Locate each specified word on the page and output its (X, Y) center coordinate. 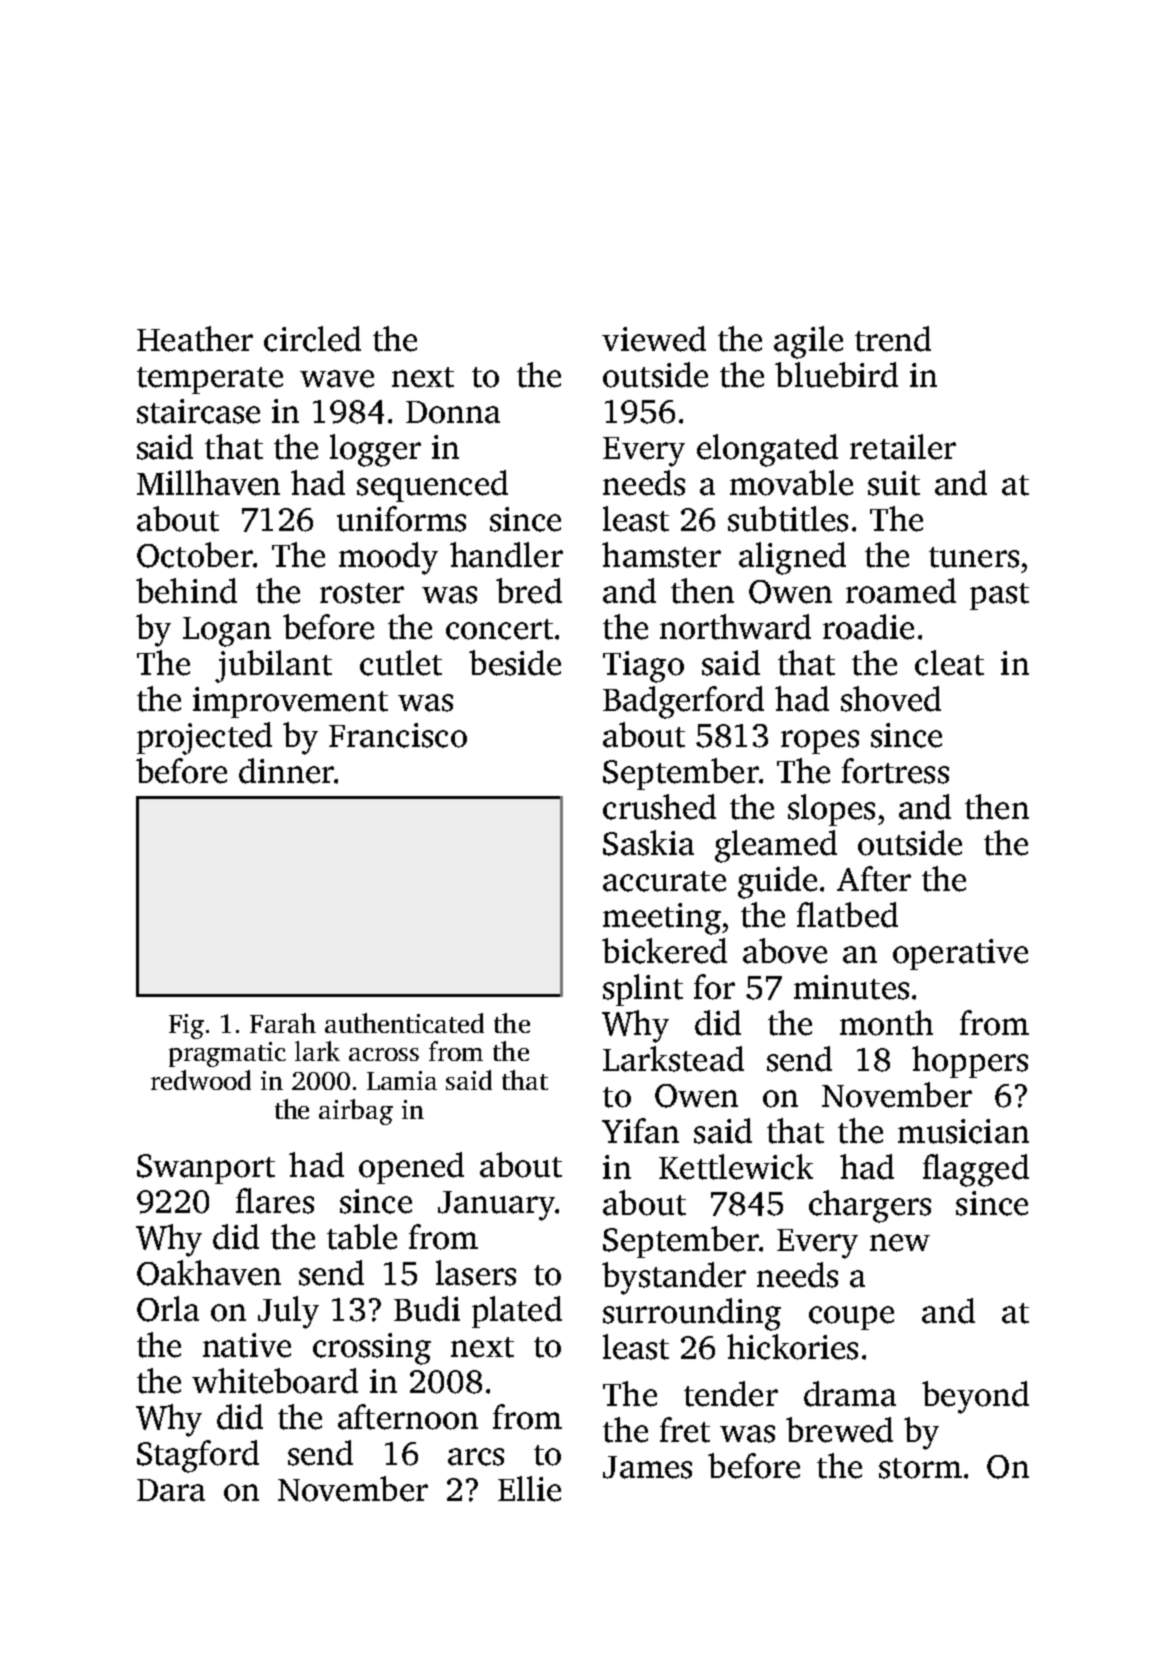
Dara (171, 1490)
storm (920, 1468)
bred (529, 591)
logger (375, 450)
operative (960, 954)
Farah (283, 1023)
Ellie (529, 1489)
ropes (820, 742)
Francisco (398, 735)
